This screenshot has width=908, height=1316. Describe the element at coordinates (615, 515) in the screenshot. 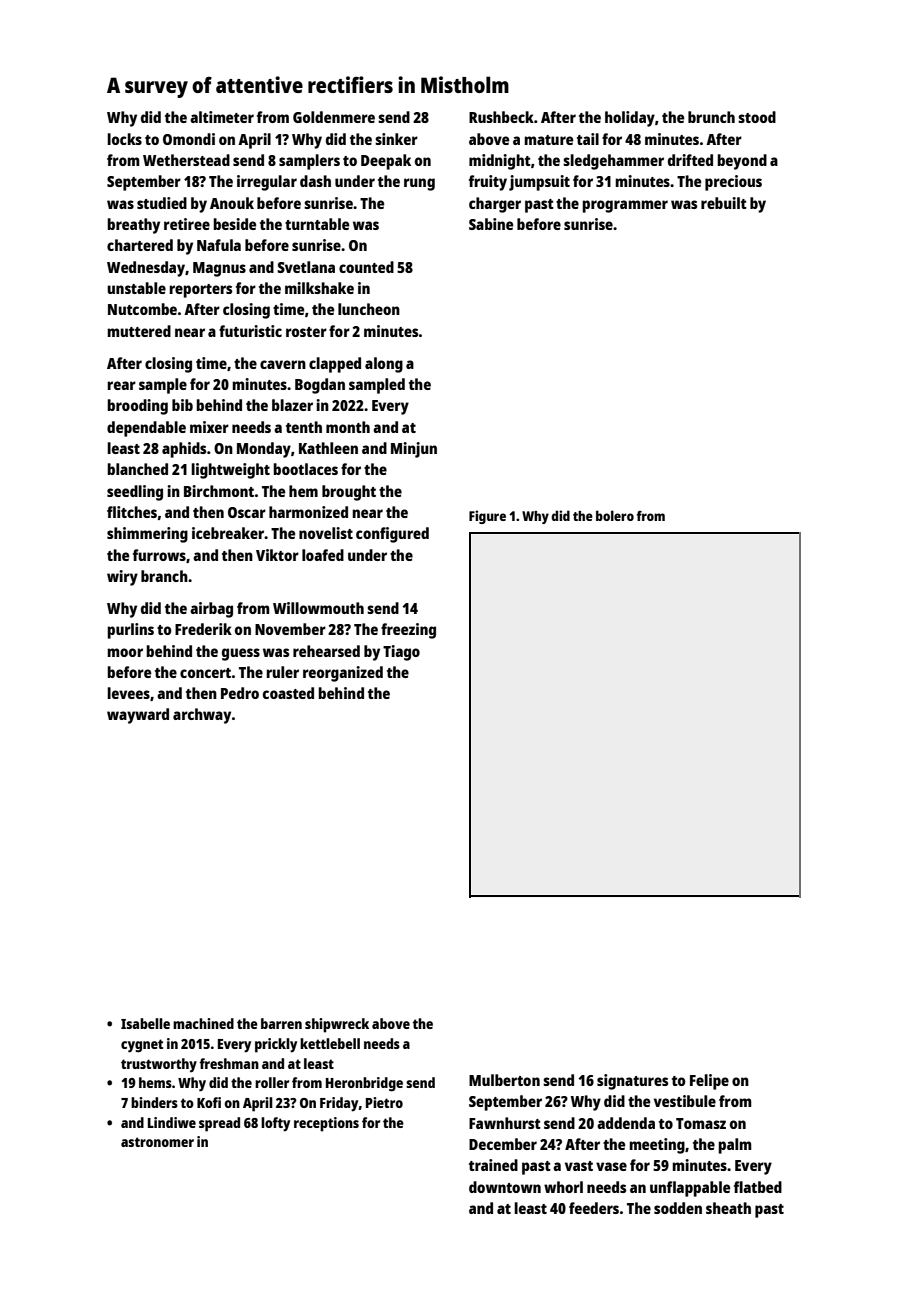

I see `bolero` at that location.
